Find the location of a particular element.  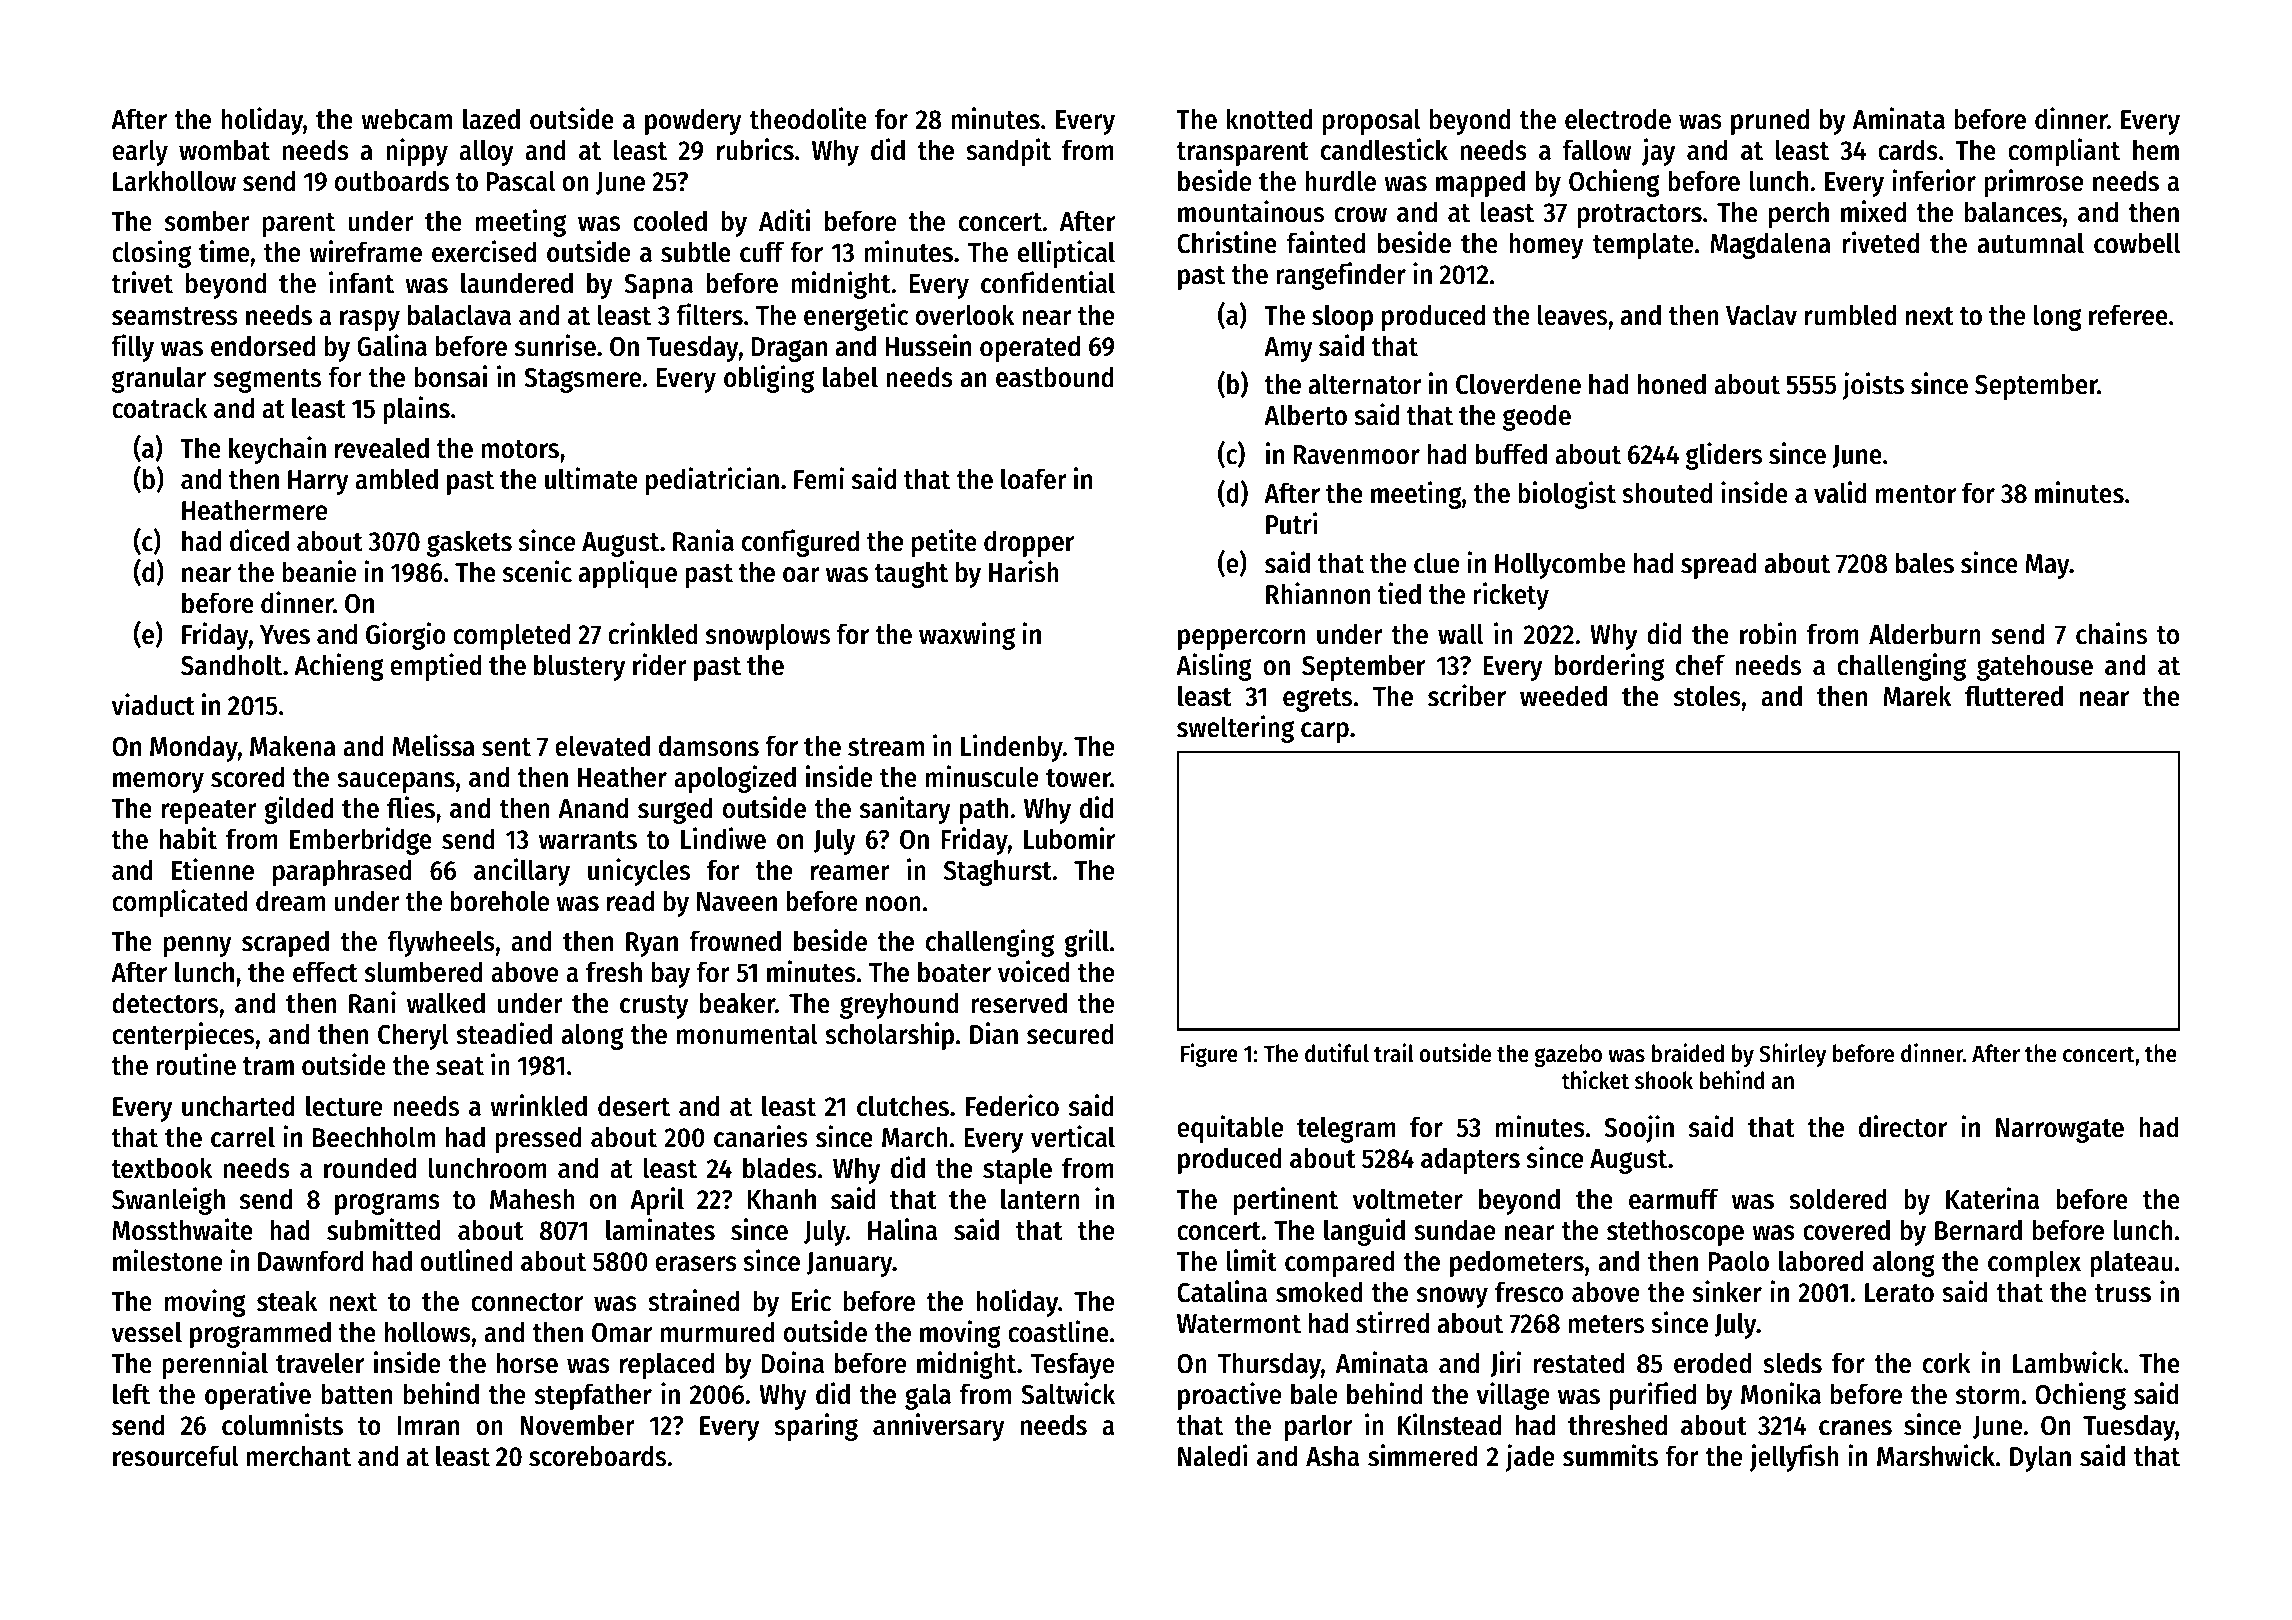

hollows is located at coordinates (428, 1332).
